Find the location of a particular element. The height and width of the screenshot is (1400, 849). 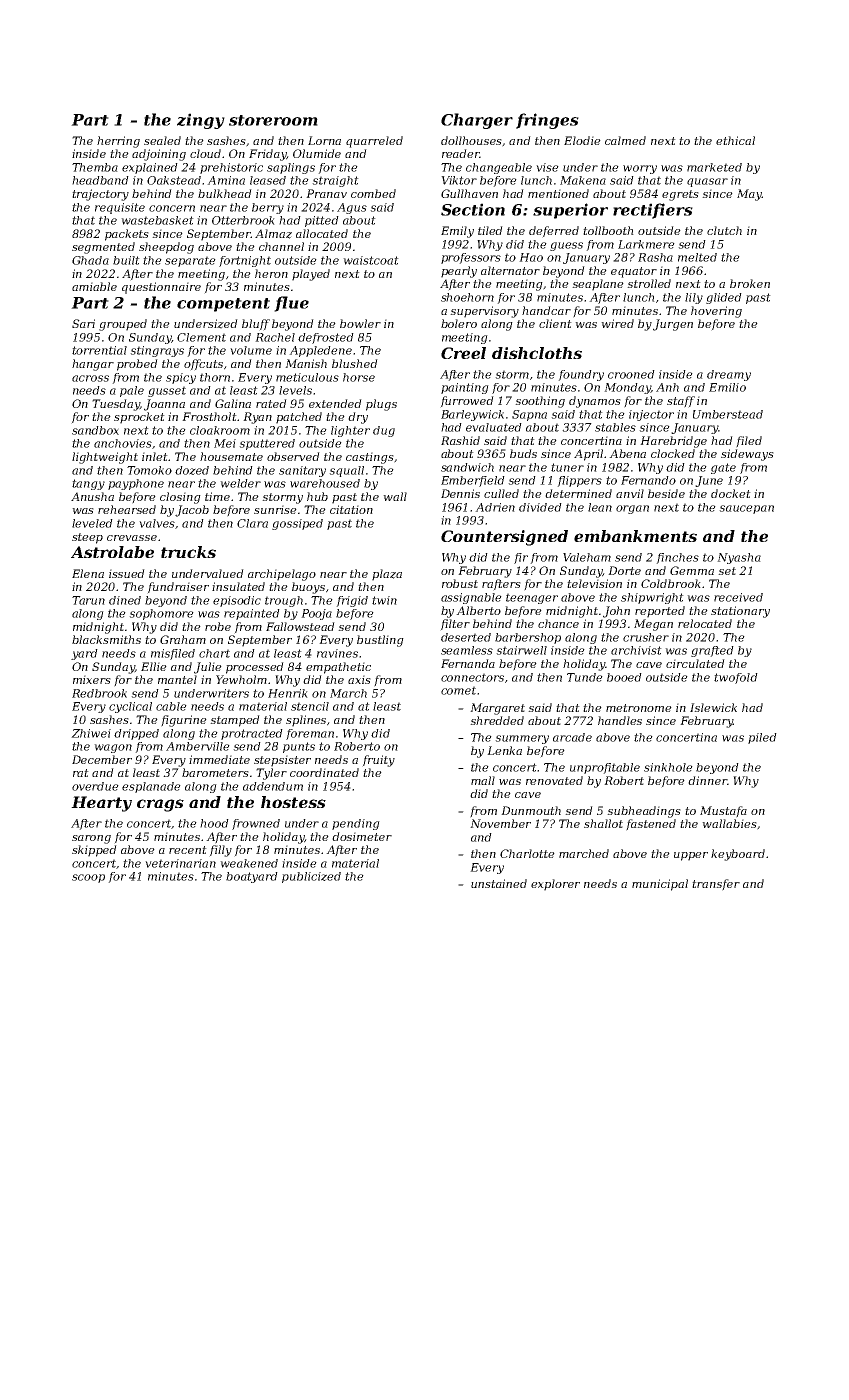

lightweight is located at coordinates (105, 458).
